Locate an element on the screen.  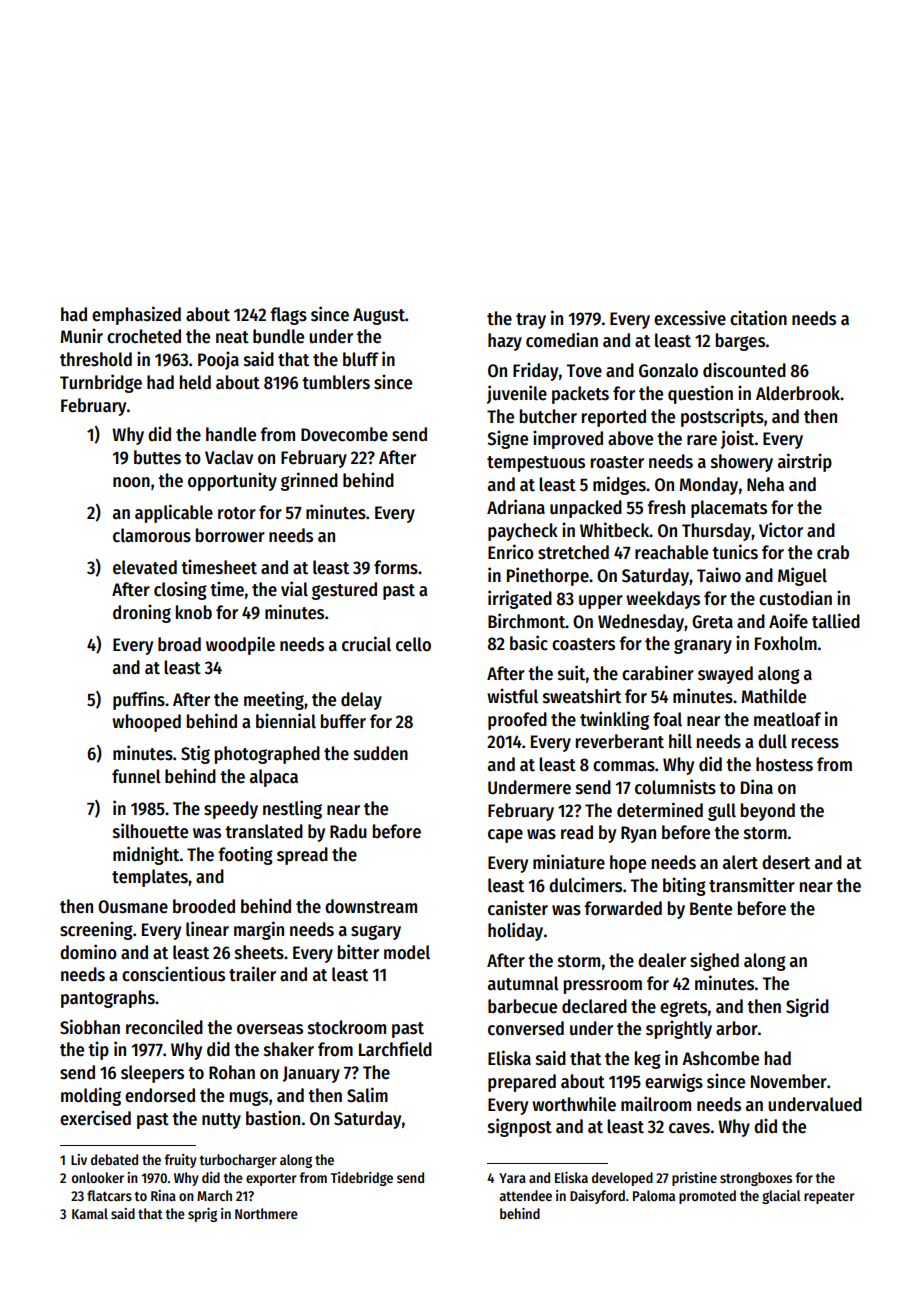
tray is located at coordinates (531, 321).
